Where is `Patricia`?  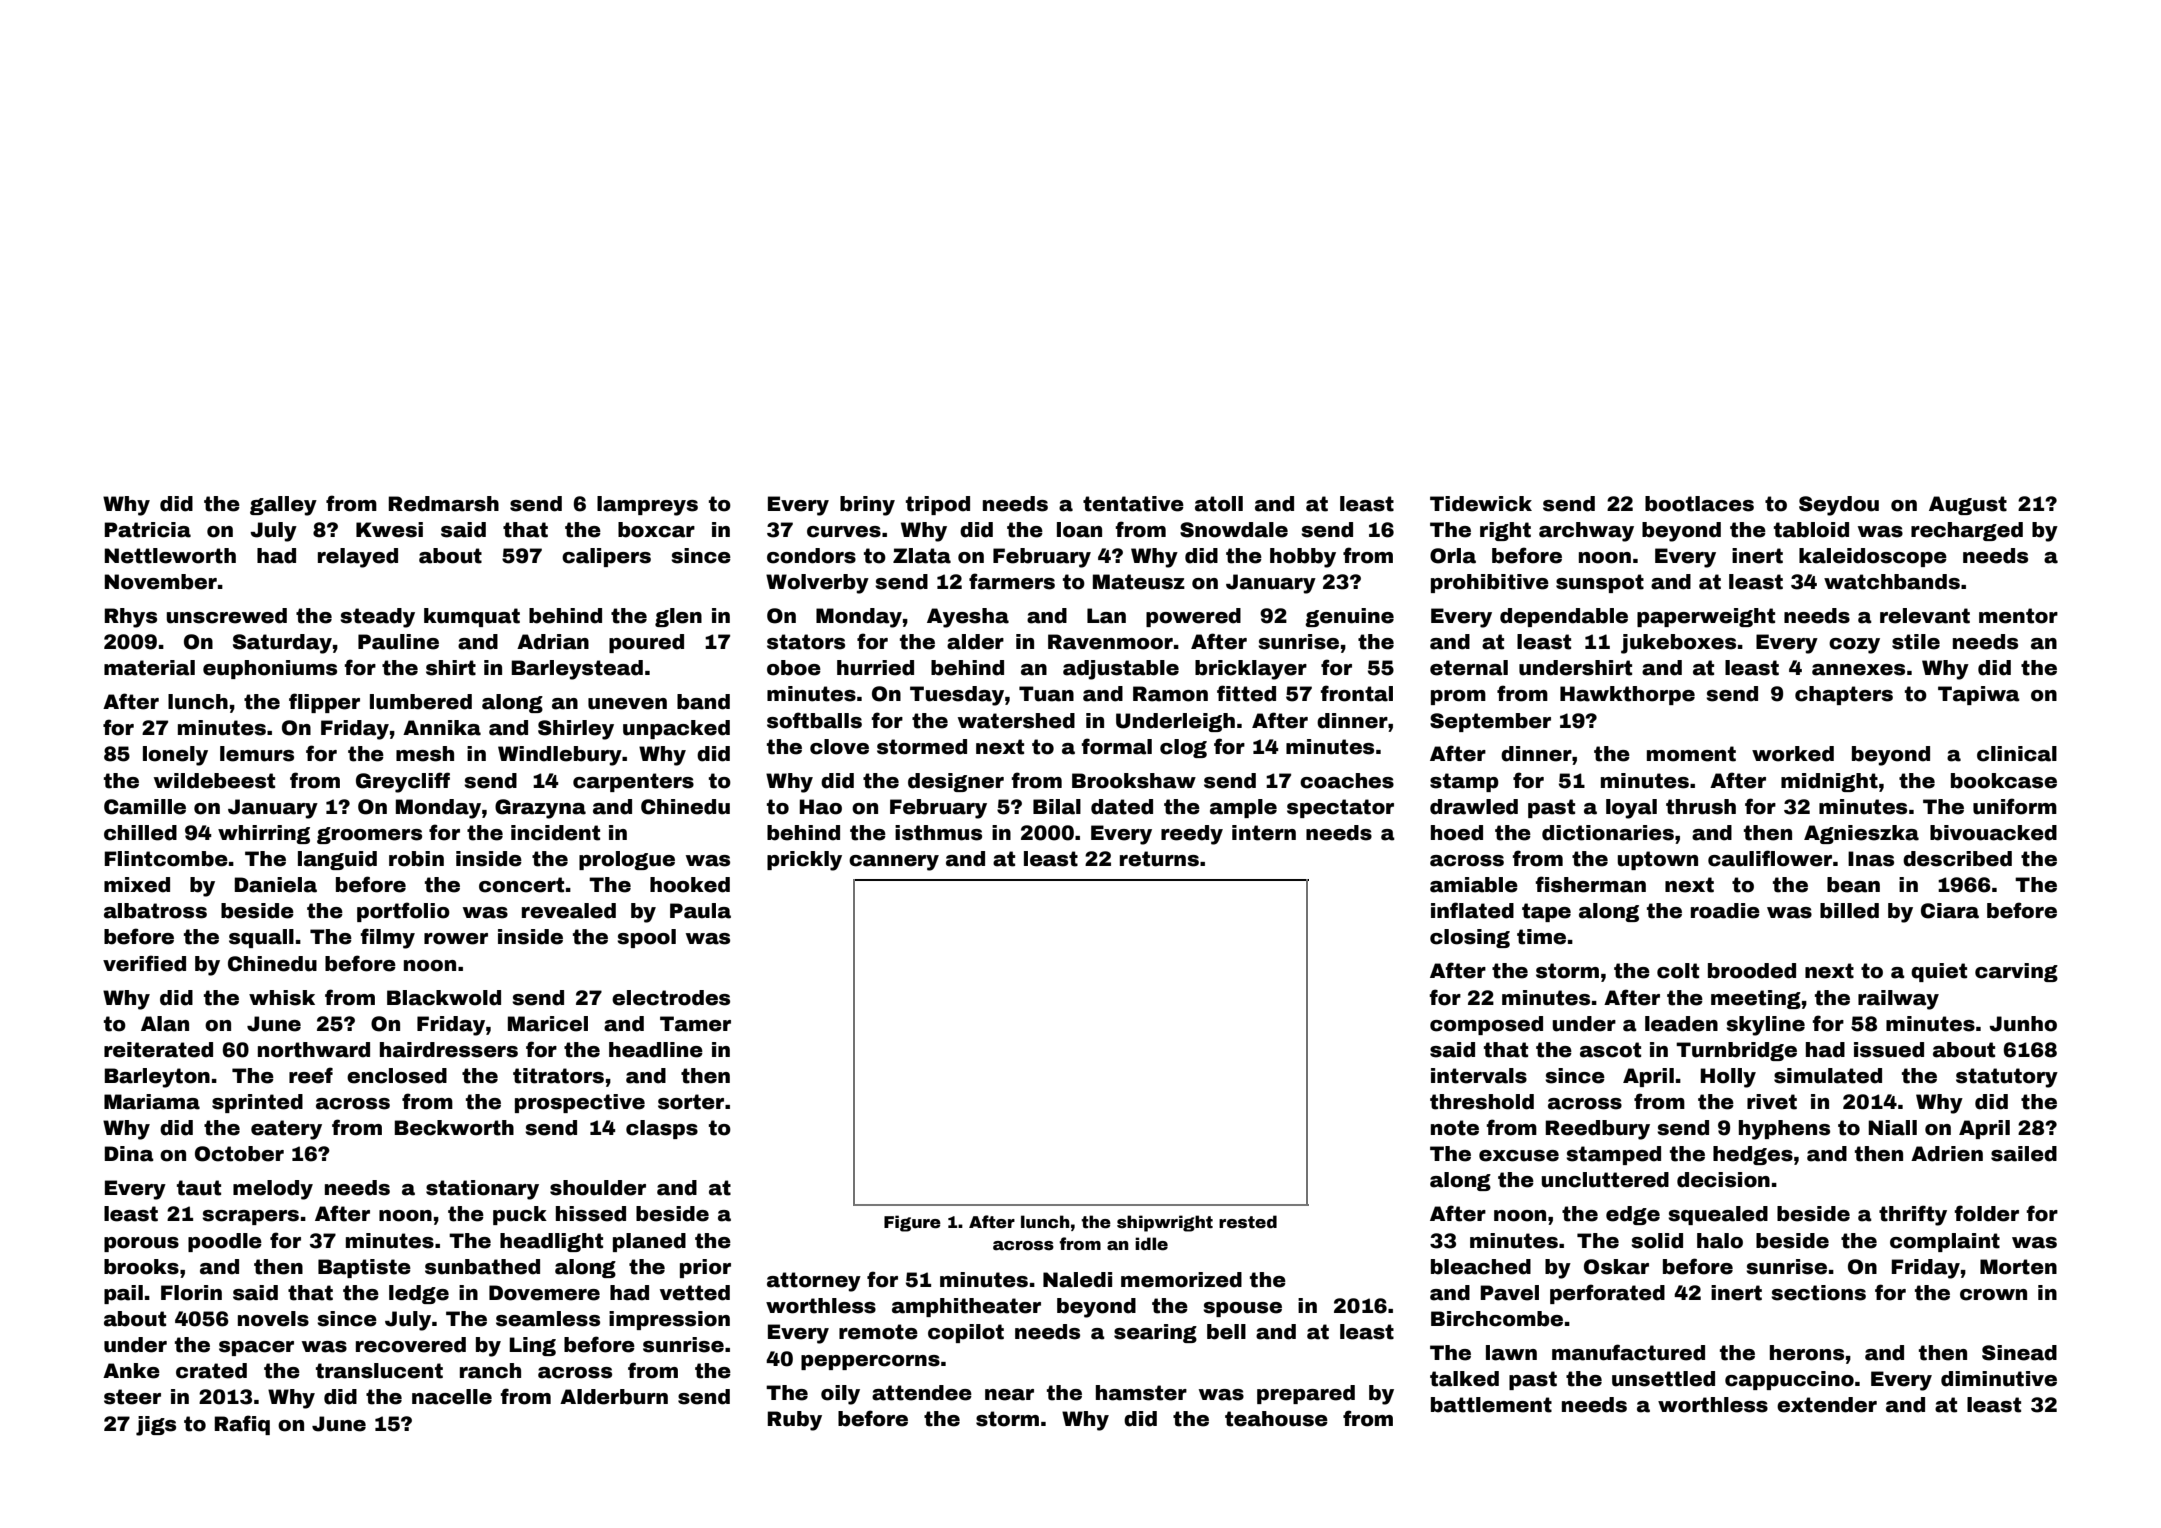
Patricia is located at coordinates (147, 530).
